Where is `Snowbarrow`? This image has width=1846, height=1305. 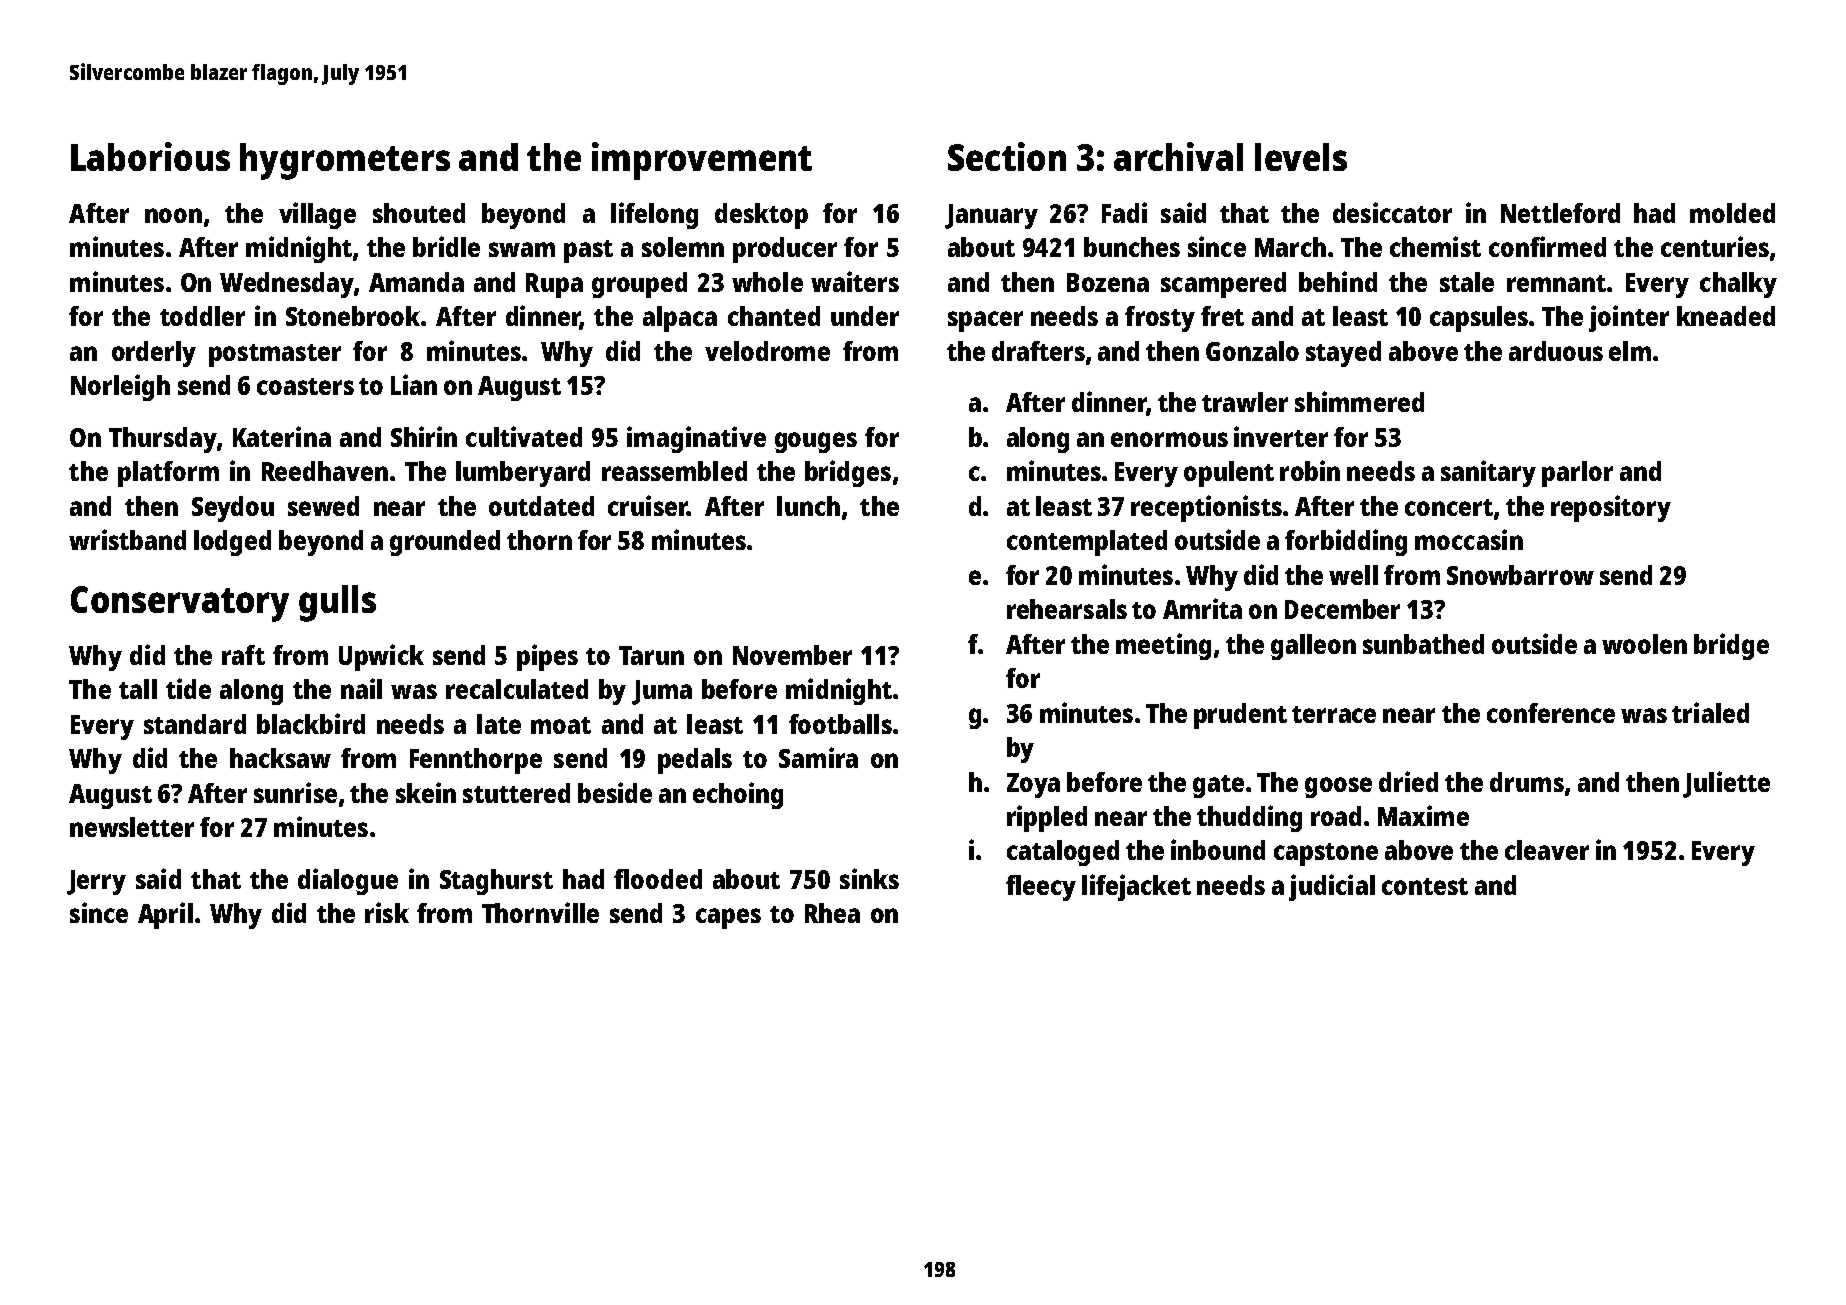 Snowbarrow is located at coordinates (1520, 575).
